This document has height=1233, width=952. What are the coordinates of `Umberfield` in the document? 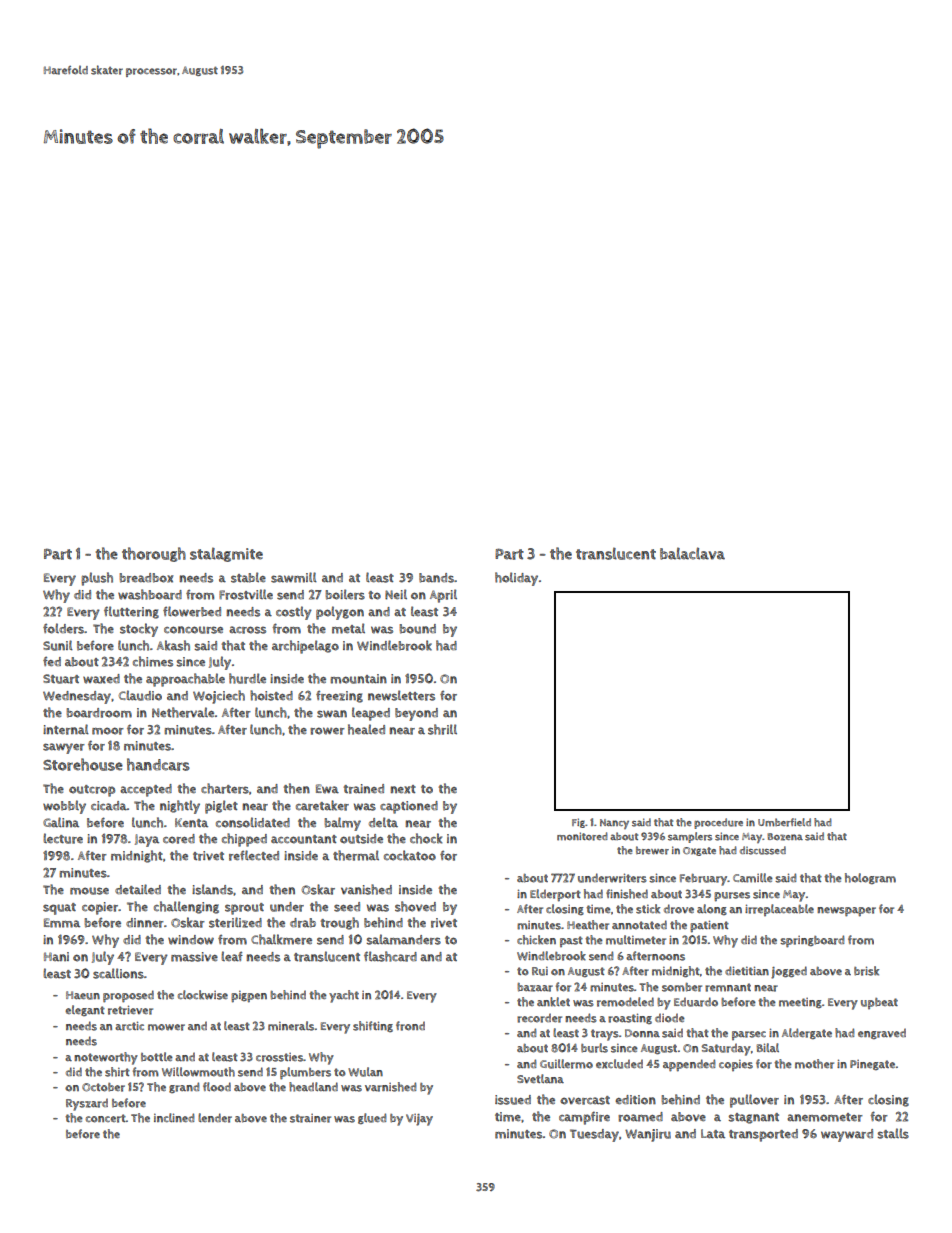 It's located at (784, 822).
